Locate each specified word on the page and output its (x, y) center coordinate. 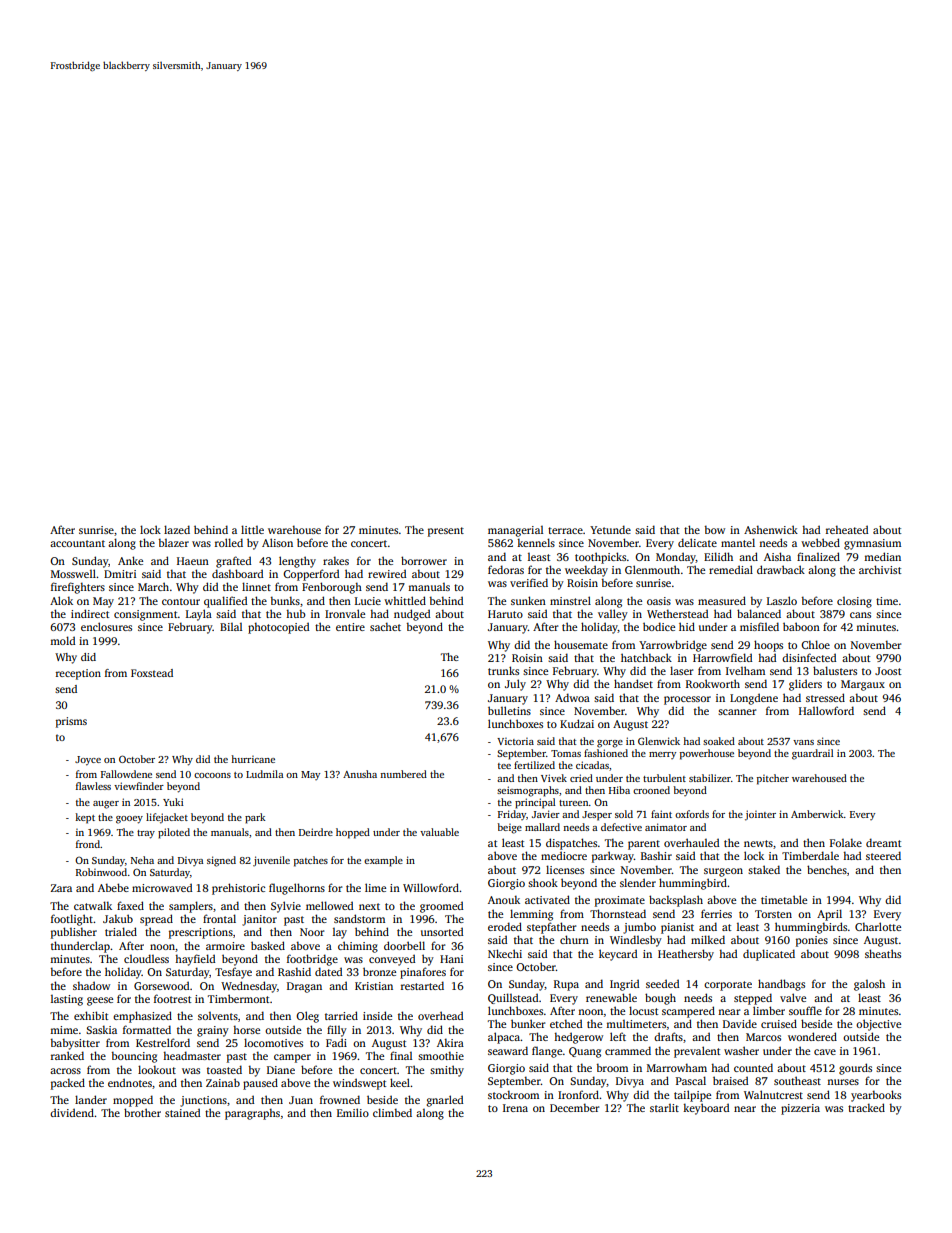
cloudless (146, 958)
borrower (424, 560)
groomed (441, 907)
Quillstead (513, 998)
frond (88, 844)
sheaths (883, 953)
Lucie (368, 601)
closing (854, 602)
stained (182, 1112)
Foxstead (152, 673)
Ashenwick (771, 529)
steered (883, 855)
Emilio (353, 1112)
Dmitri (120, 574)
